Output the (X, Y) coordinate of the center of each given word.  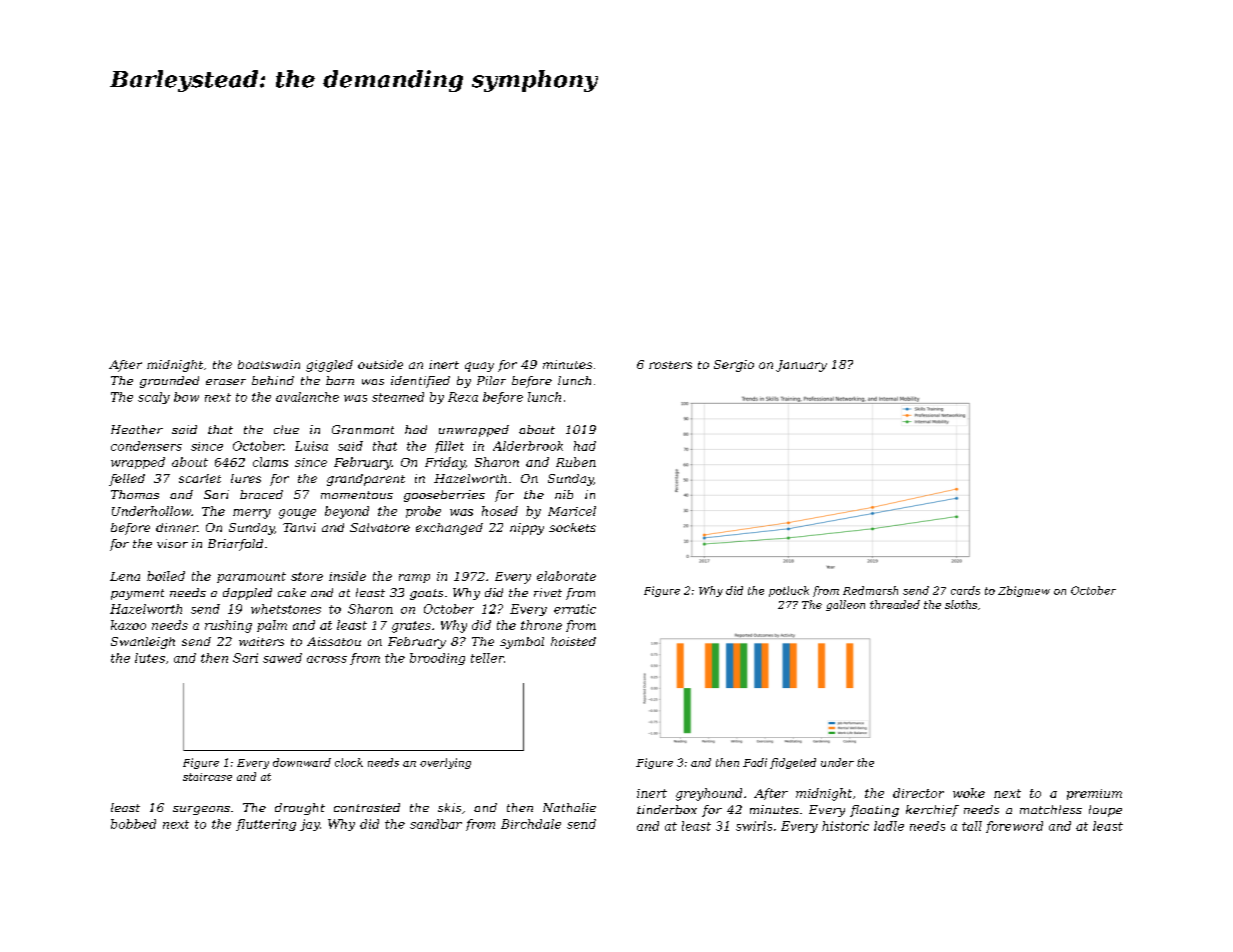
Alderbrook (528, 446)
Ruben (576, 462)
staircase (207, 777)
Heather (137, 429)
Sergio (734, 366)
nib (564, 494)
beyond (347, 512)
